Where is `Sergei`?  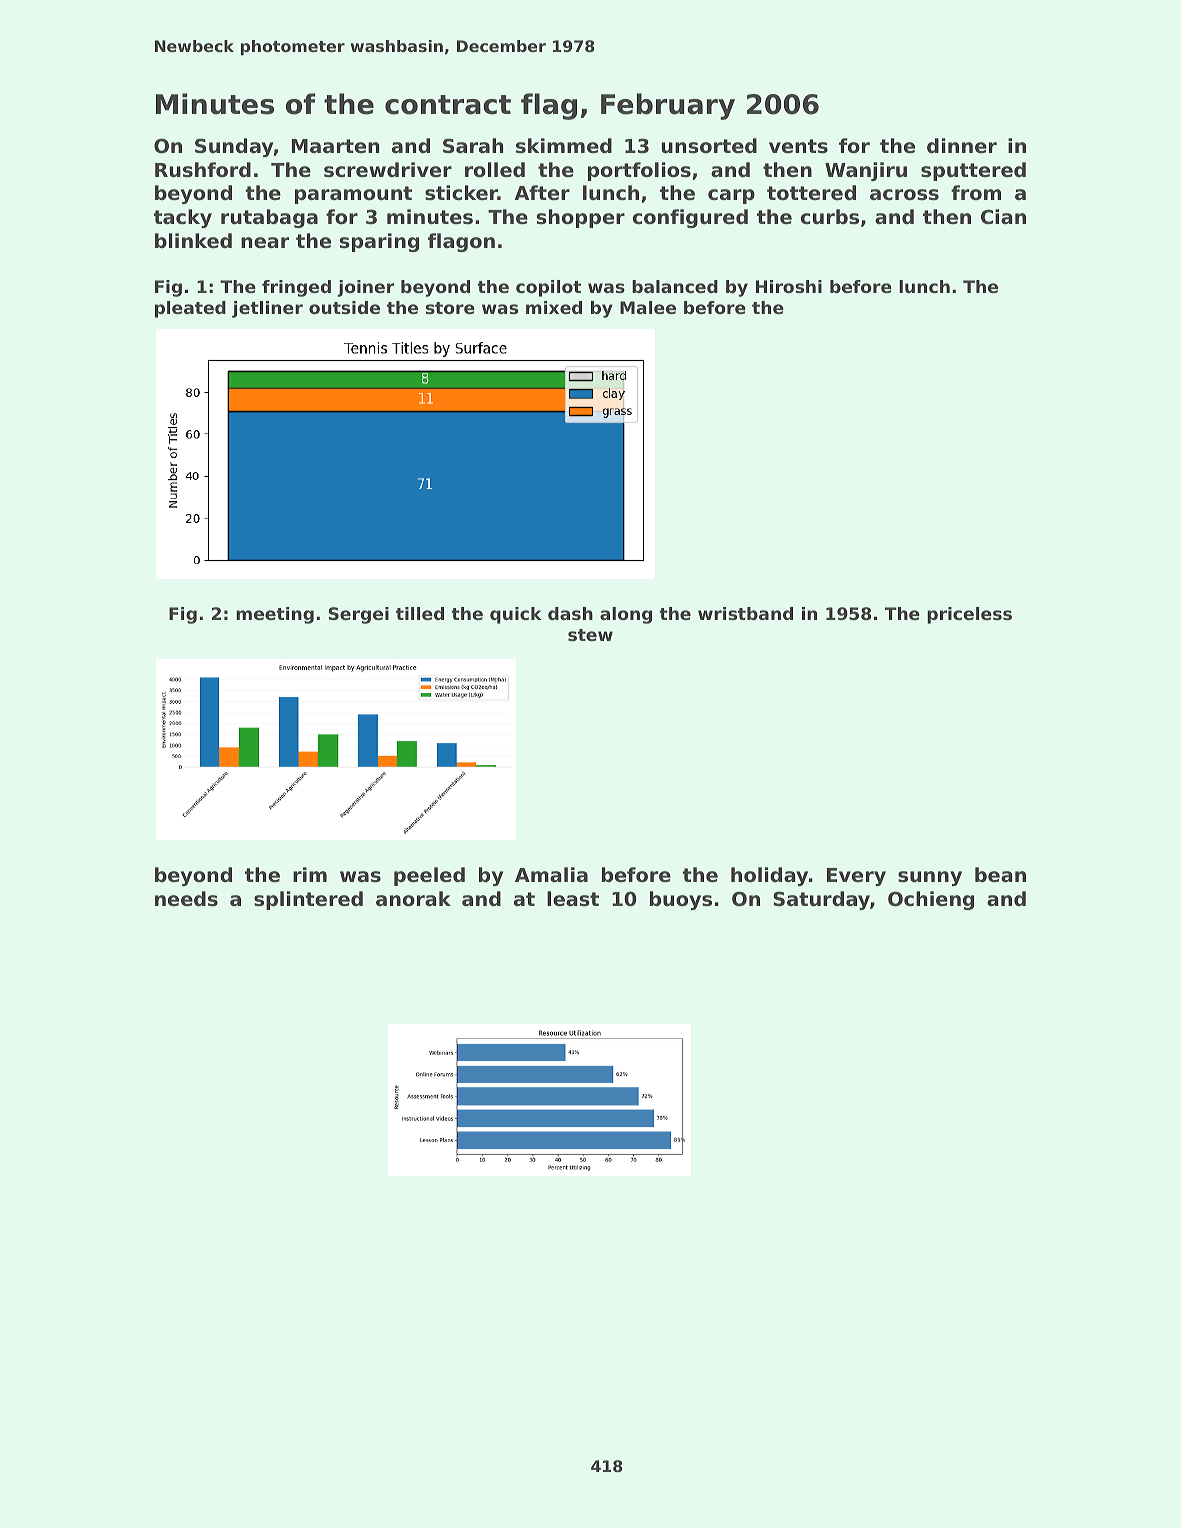
Sergei is located at coordinates (359, 615).
